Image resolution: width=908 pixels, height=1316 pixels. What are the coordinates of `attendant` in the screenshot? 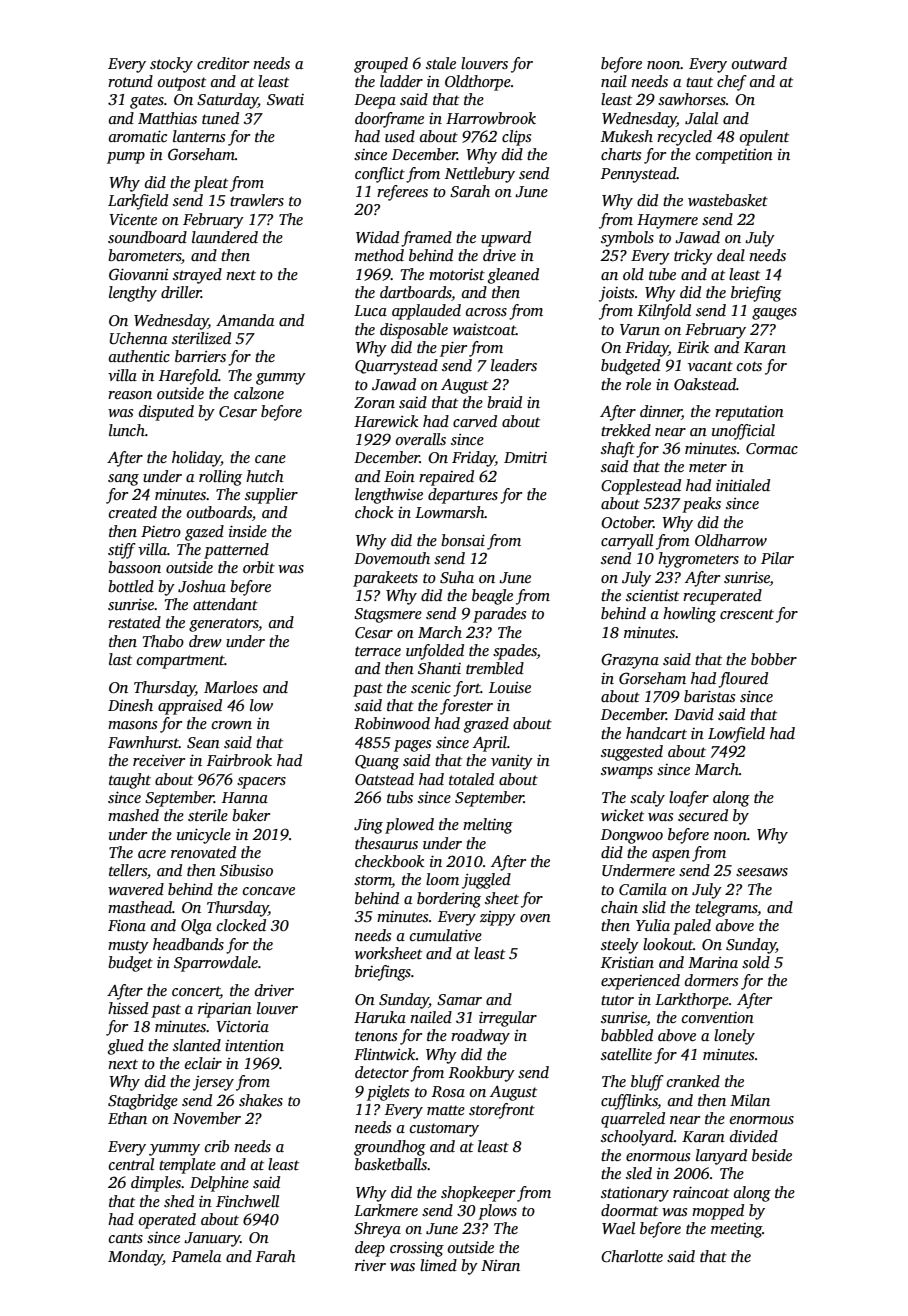 It's located at (225, 604).
